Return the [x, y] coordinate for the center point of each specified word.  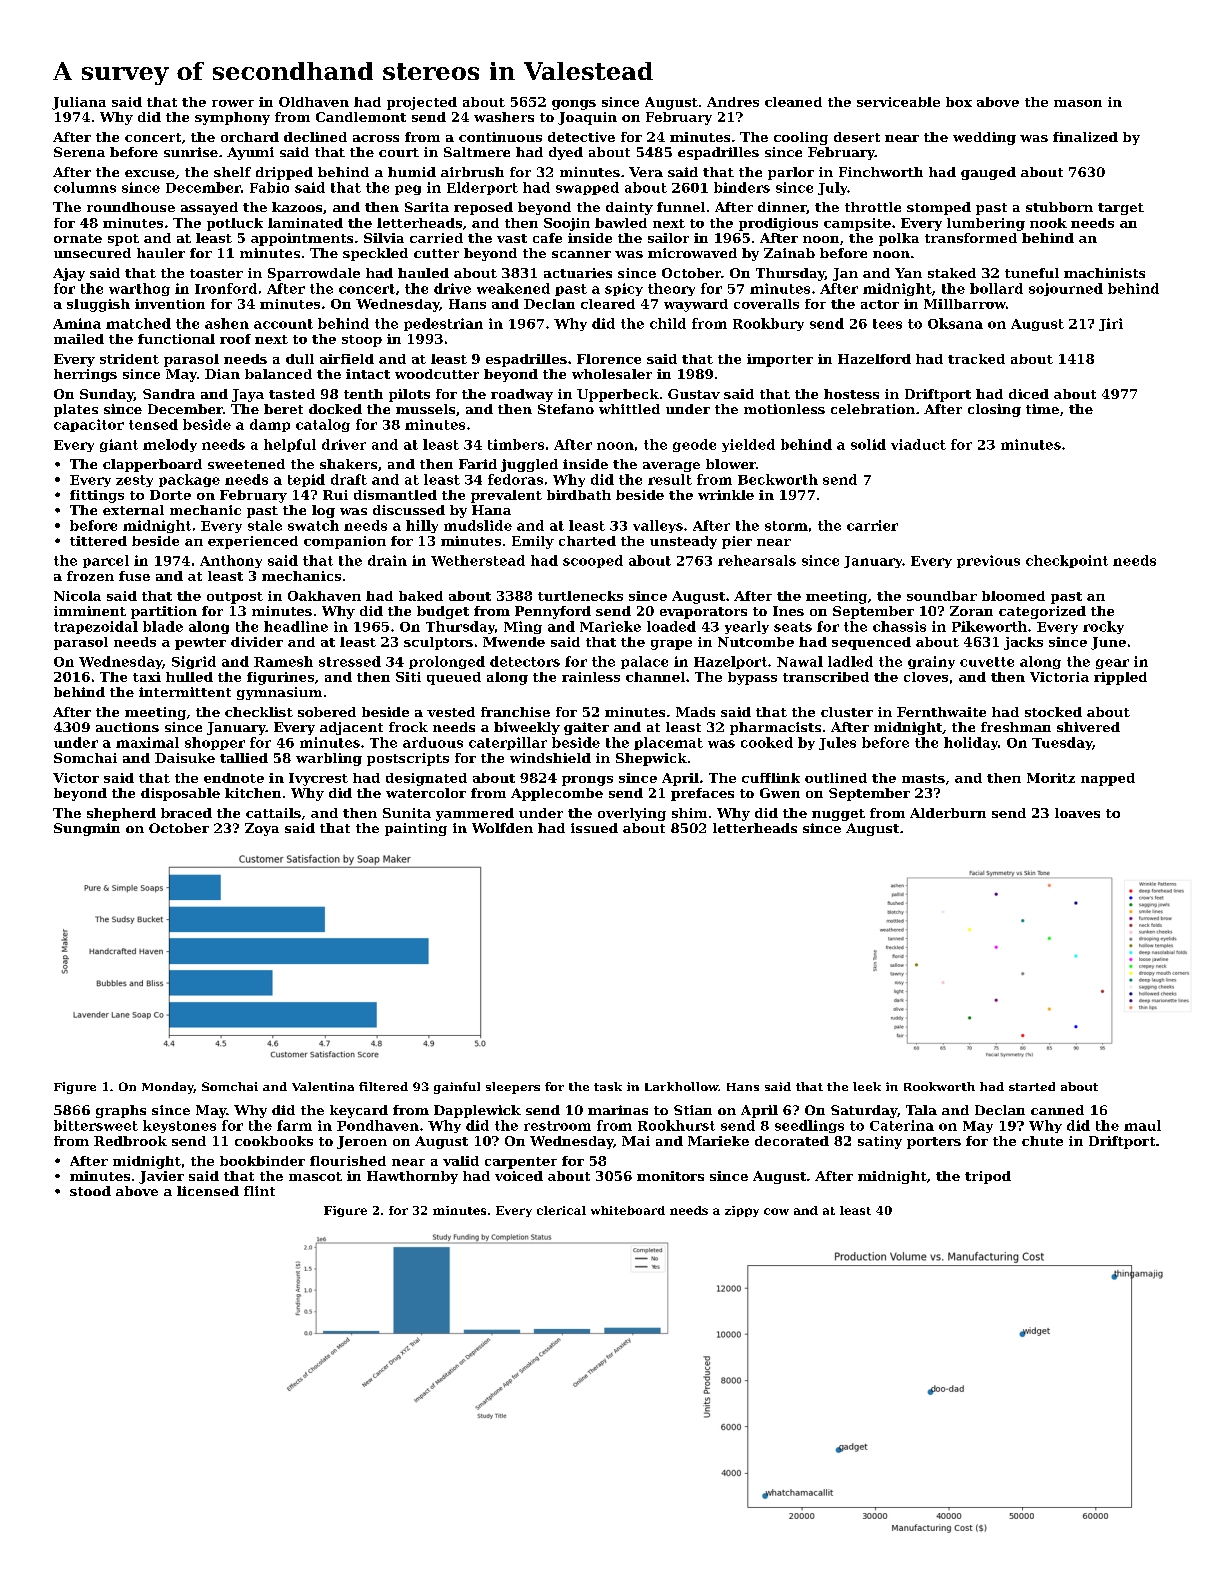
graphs [121, 1111]
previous [988, 561]
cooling [801, 138]
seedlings [809, 1126]
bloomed [1013, 596]
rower [233, 103]
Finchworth [881, 172]
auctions [127, 727]
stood [90, 1191]
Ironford [226, 288]
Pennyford [553, 612]
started [1032, 1086]
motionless [784, 409]
